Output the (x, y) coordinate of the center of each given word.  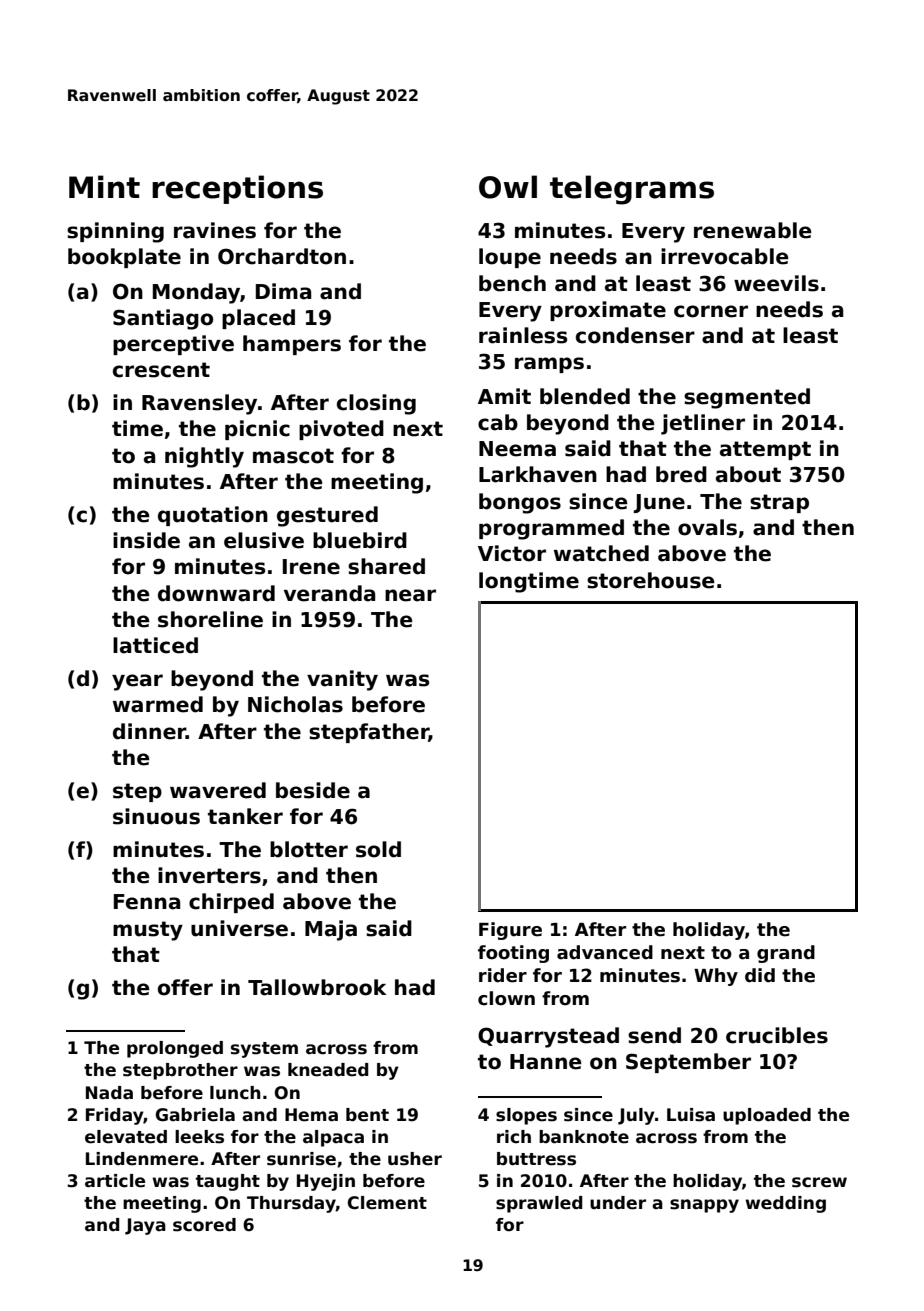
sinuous (156, 816)
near (410, 595)
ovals (707, 527)
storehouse (651, 580)
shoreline (210, 619)
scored (204, 1225)
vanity (342, 680)
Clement (387, 1203)
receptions (237, 189)
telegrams (632, 190)
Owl (508, 187)
